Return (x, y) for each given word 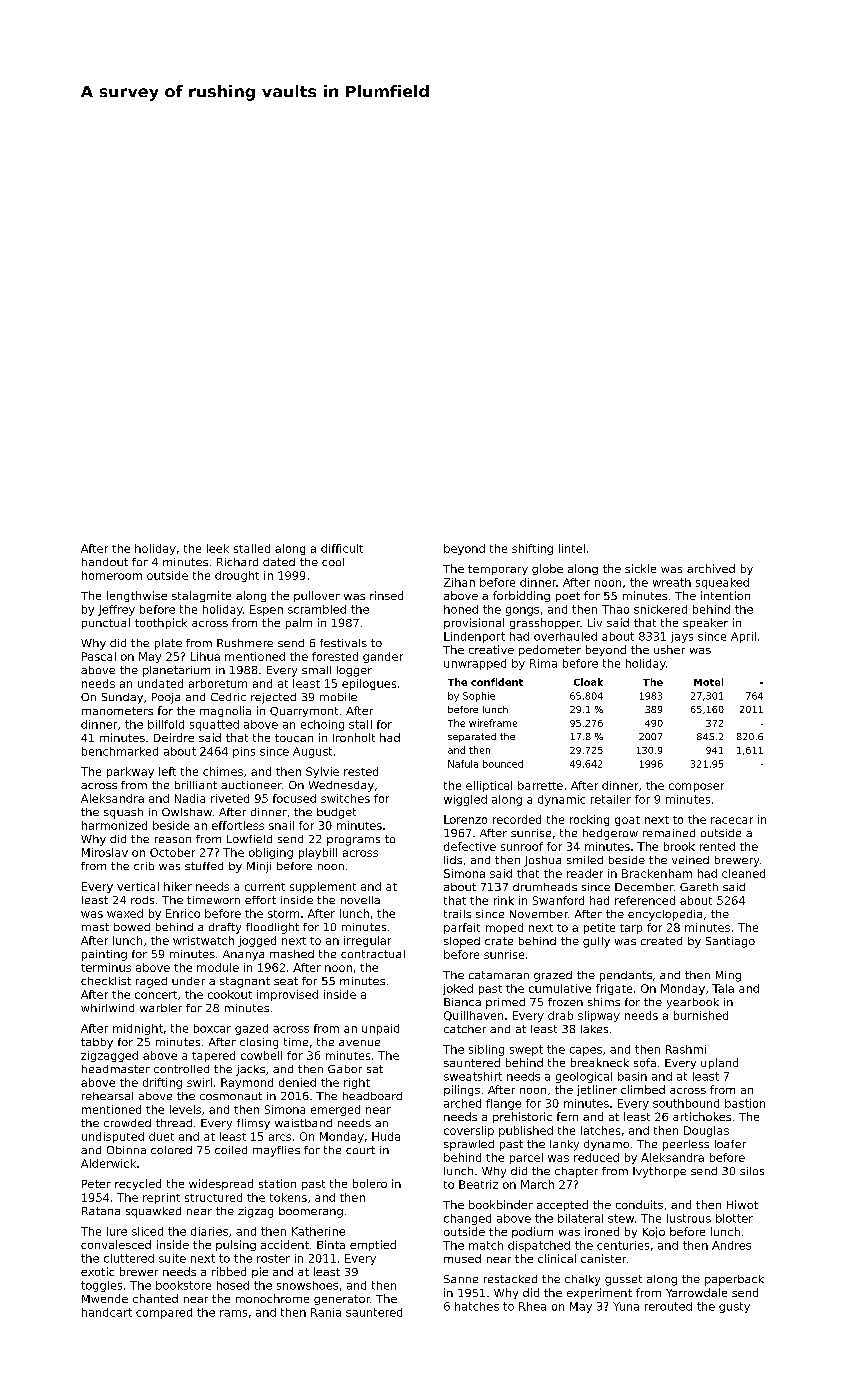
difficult (342, 548)
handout (105, 562)
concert (156, 995)
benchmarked (120, 751)
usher (669, 649)
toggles (101, 1286)
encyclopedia (665, 915)
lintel (572, 548)
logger (354, 671)
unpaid (380, 1029)
